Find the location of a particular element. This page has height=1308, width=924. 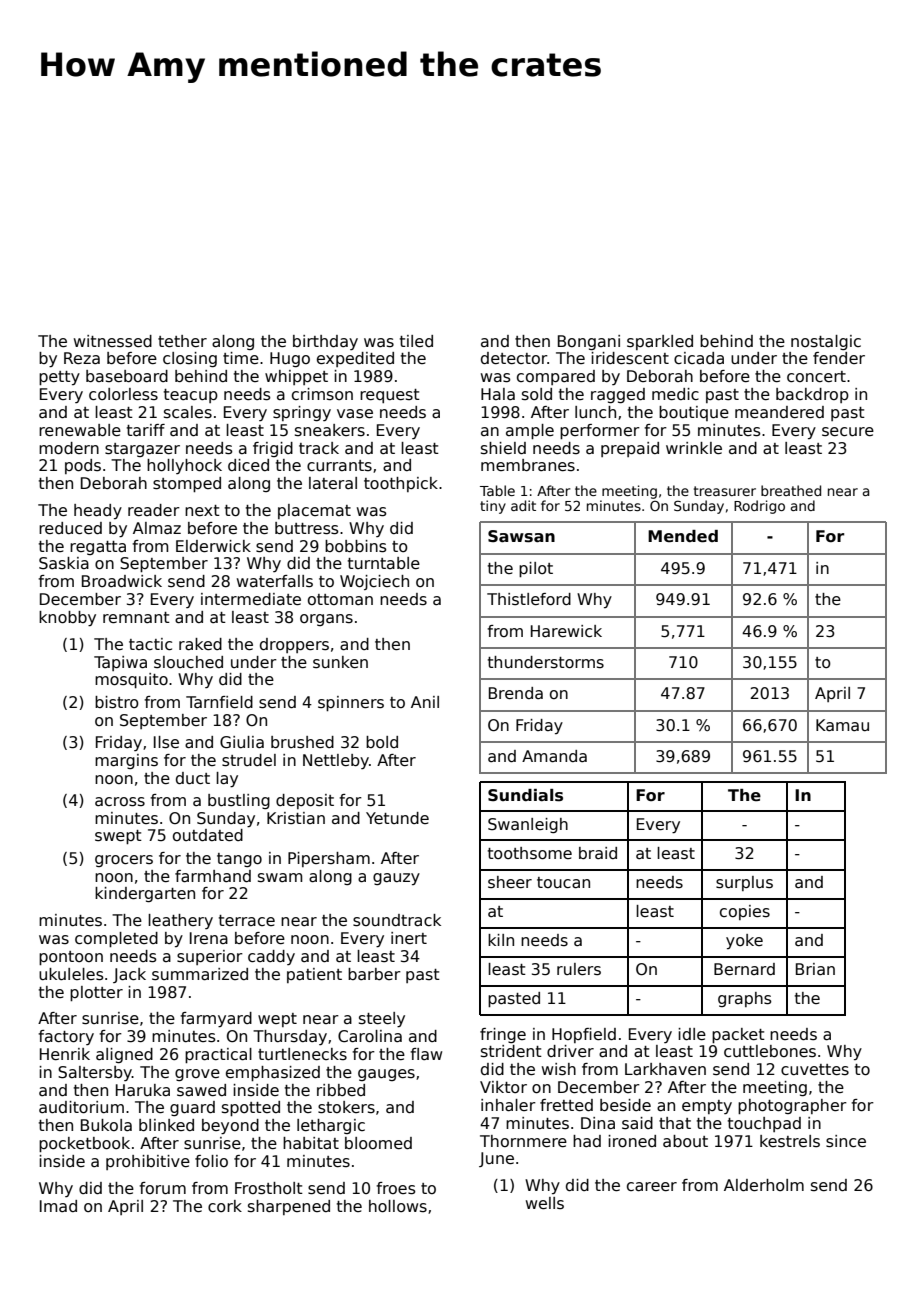

Brenda is located at coordinates (516, 693).
